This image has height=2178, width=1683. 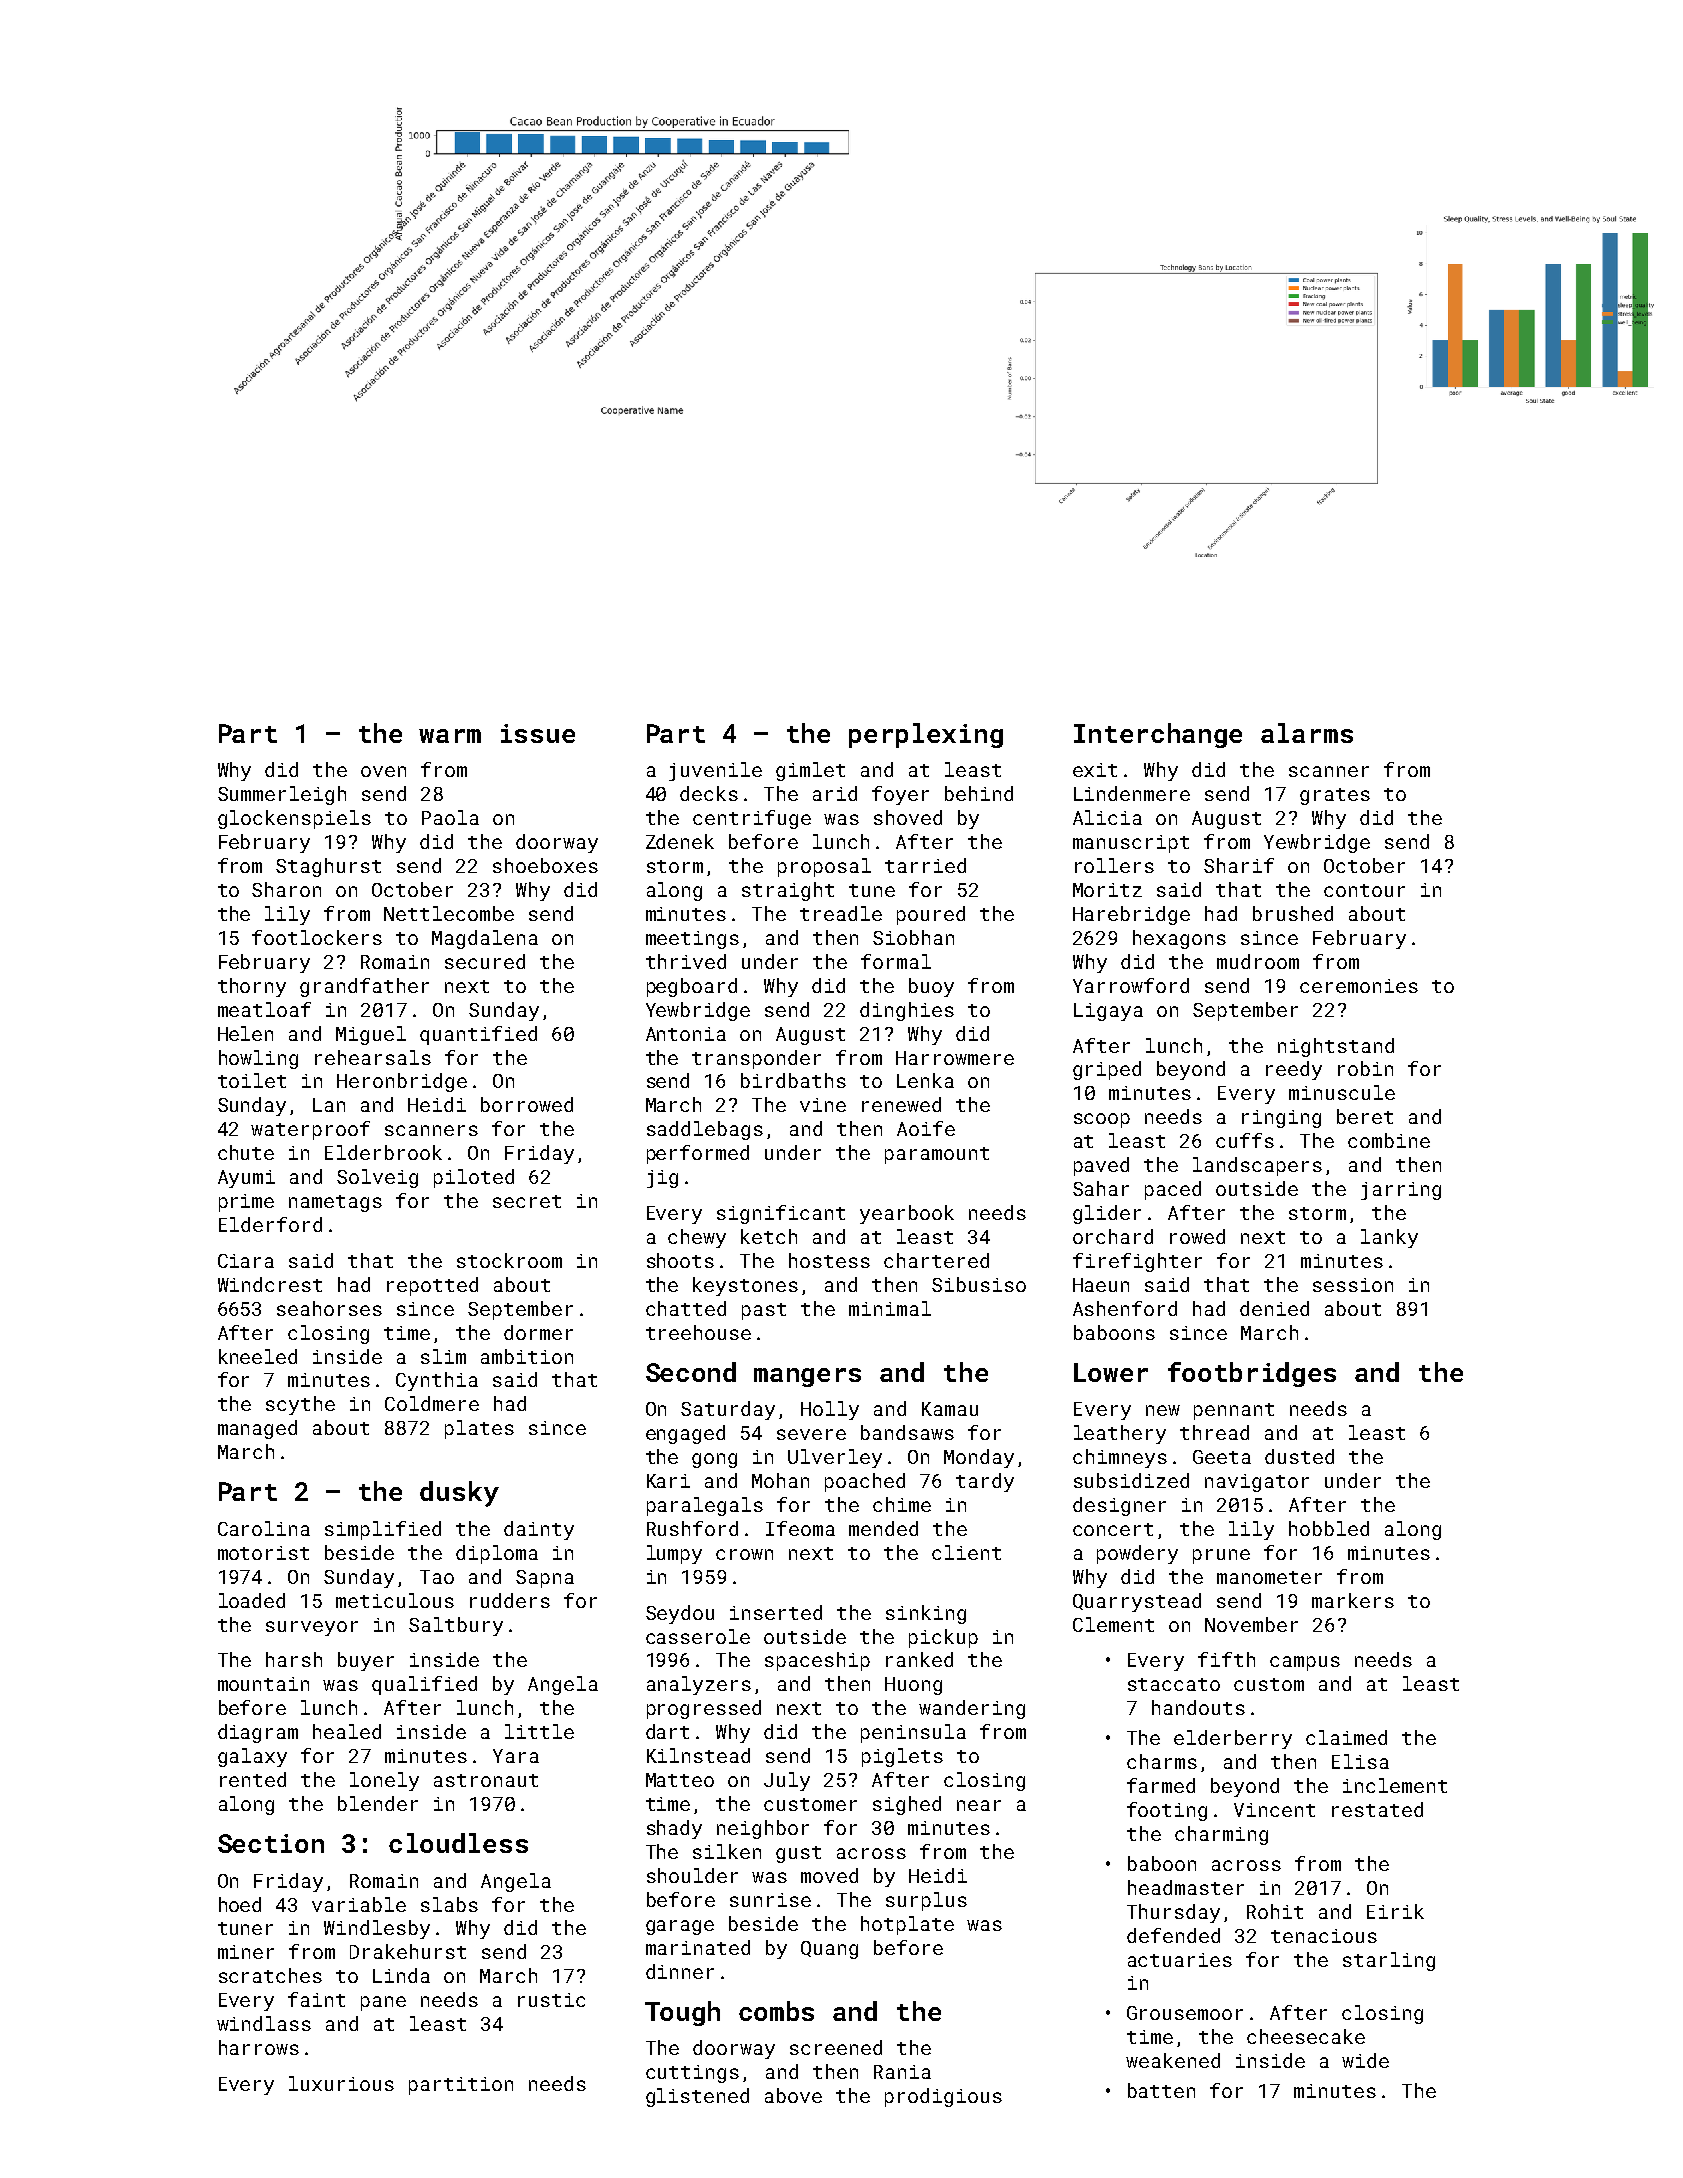 What do you see at coordinates (286, 889) in the image?
I see `Sharon` at bounding box center [286, 889].
